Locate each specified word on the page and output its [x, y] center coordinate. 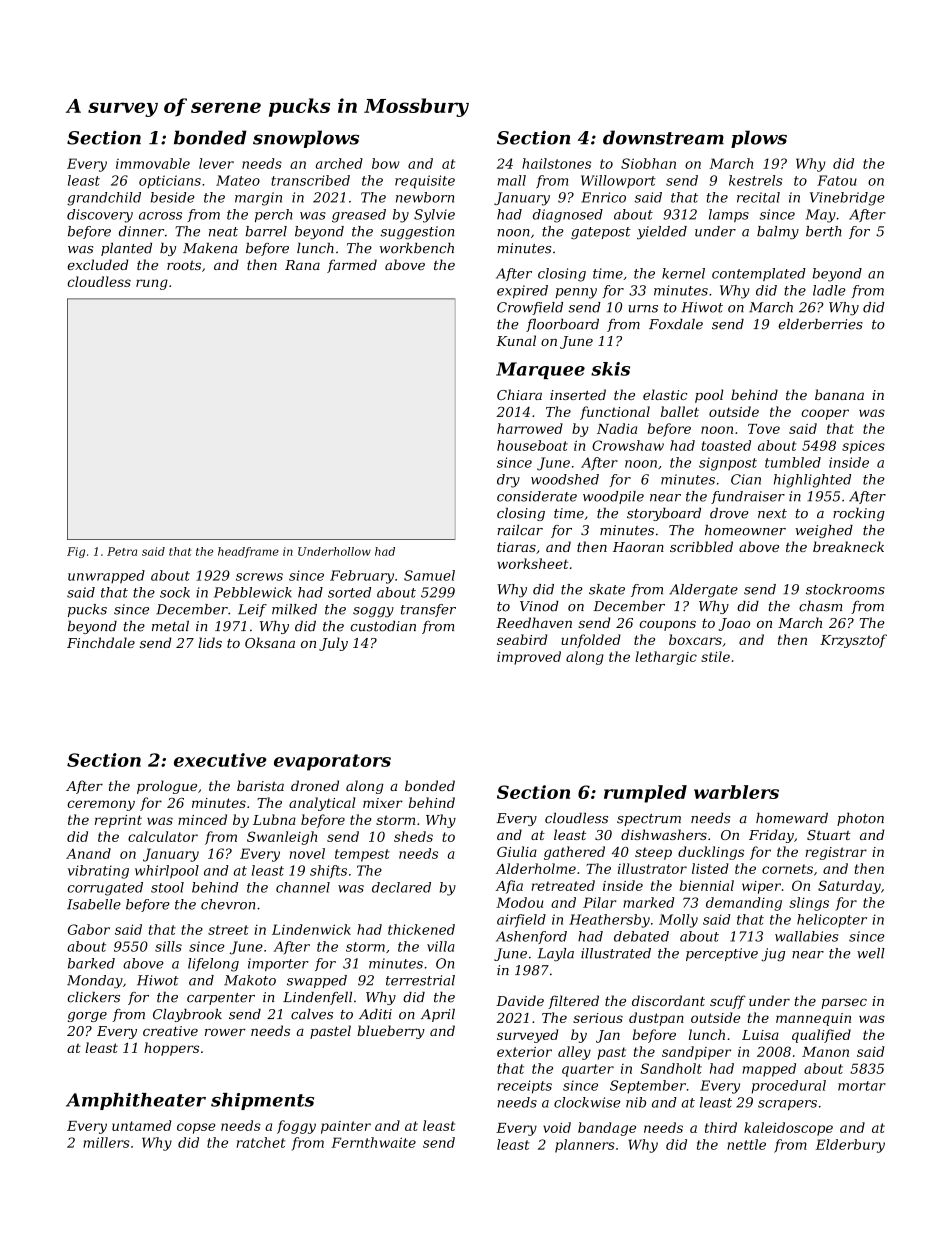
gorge [87, 1017]
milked [294, 609]
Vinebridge [847, 199]
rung [152, 284]
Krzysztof [853, 641]
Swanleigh [282, 838]
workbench [417, 248]
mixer [383, 803]
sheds [413, 836]
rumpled [645, 794]
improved [529, 658]
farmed [352, 266]
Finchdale [101, 642]
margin [258, 199]
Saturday [849, 887]
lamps [729, 215]
